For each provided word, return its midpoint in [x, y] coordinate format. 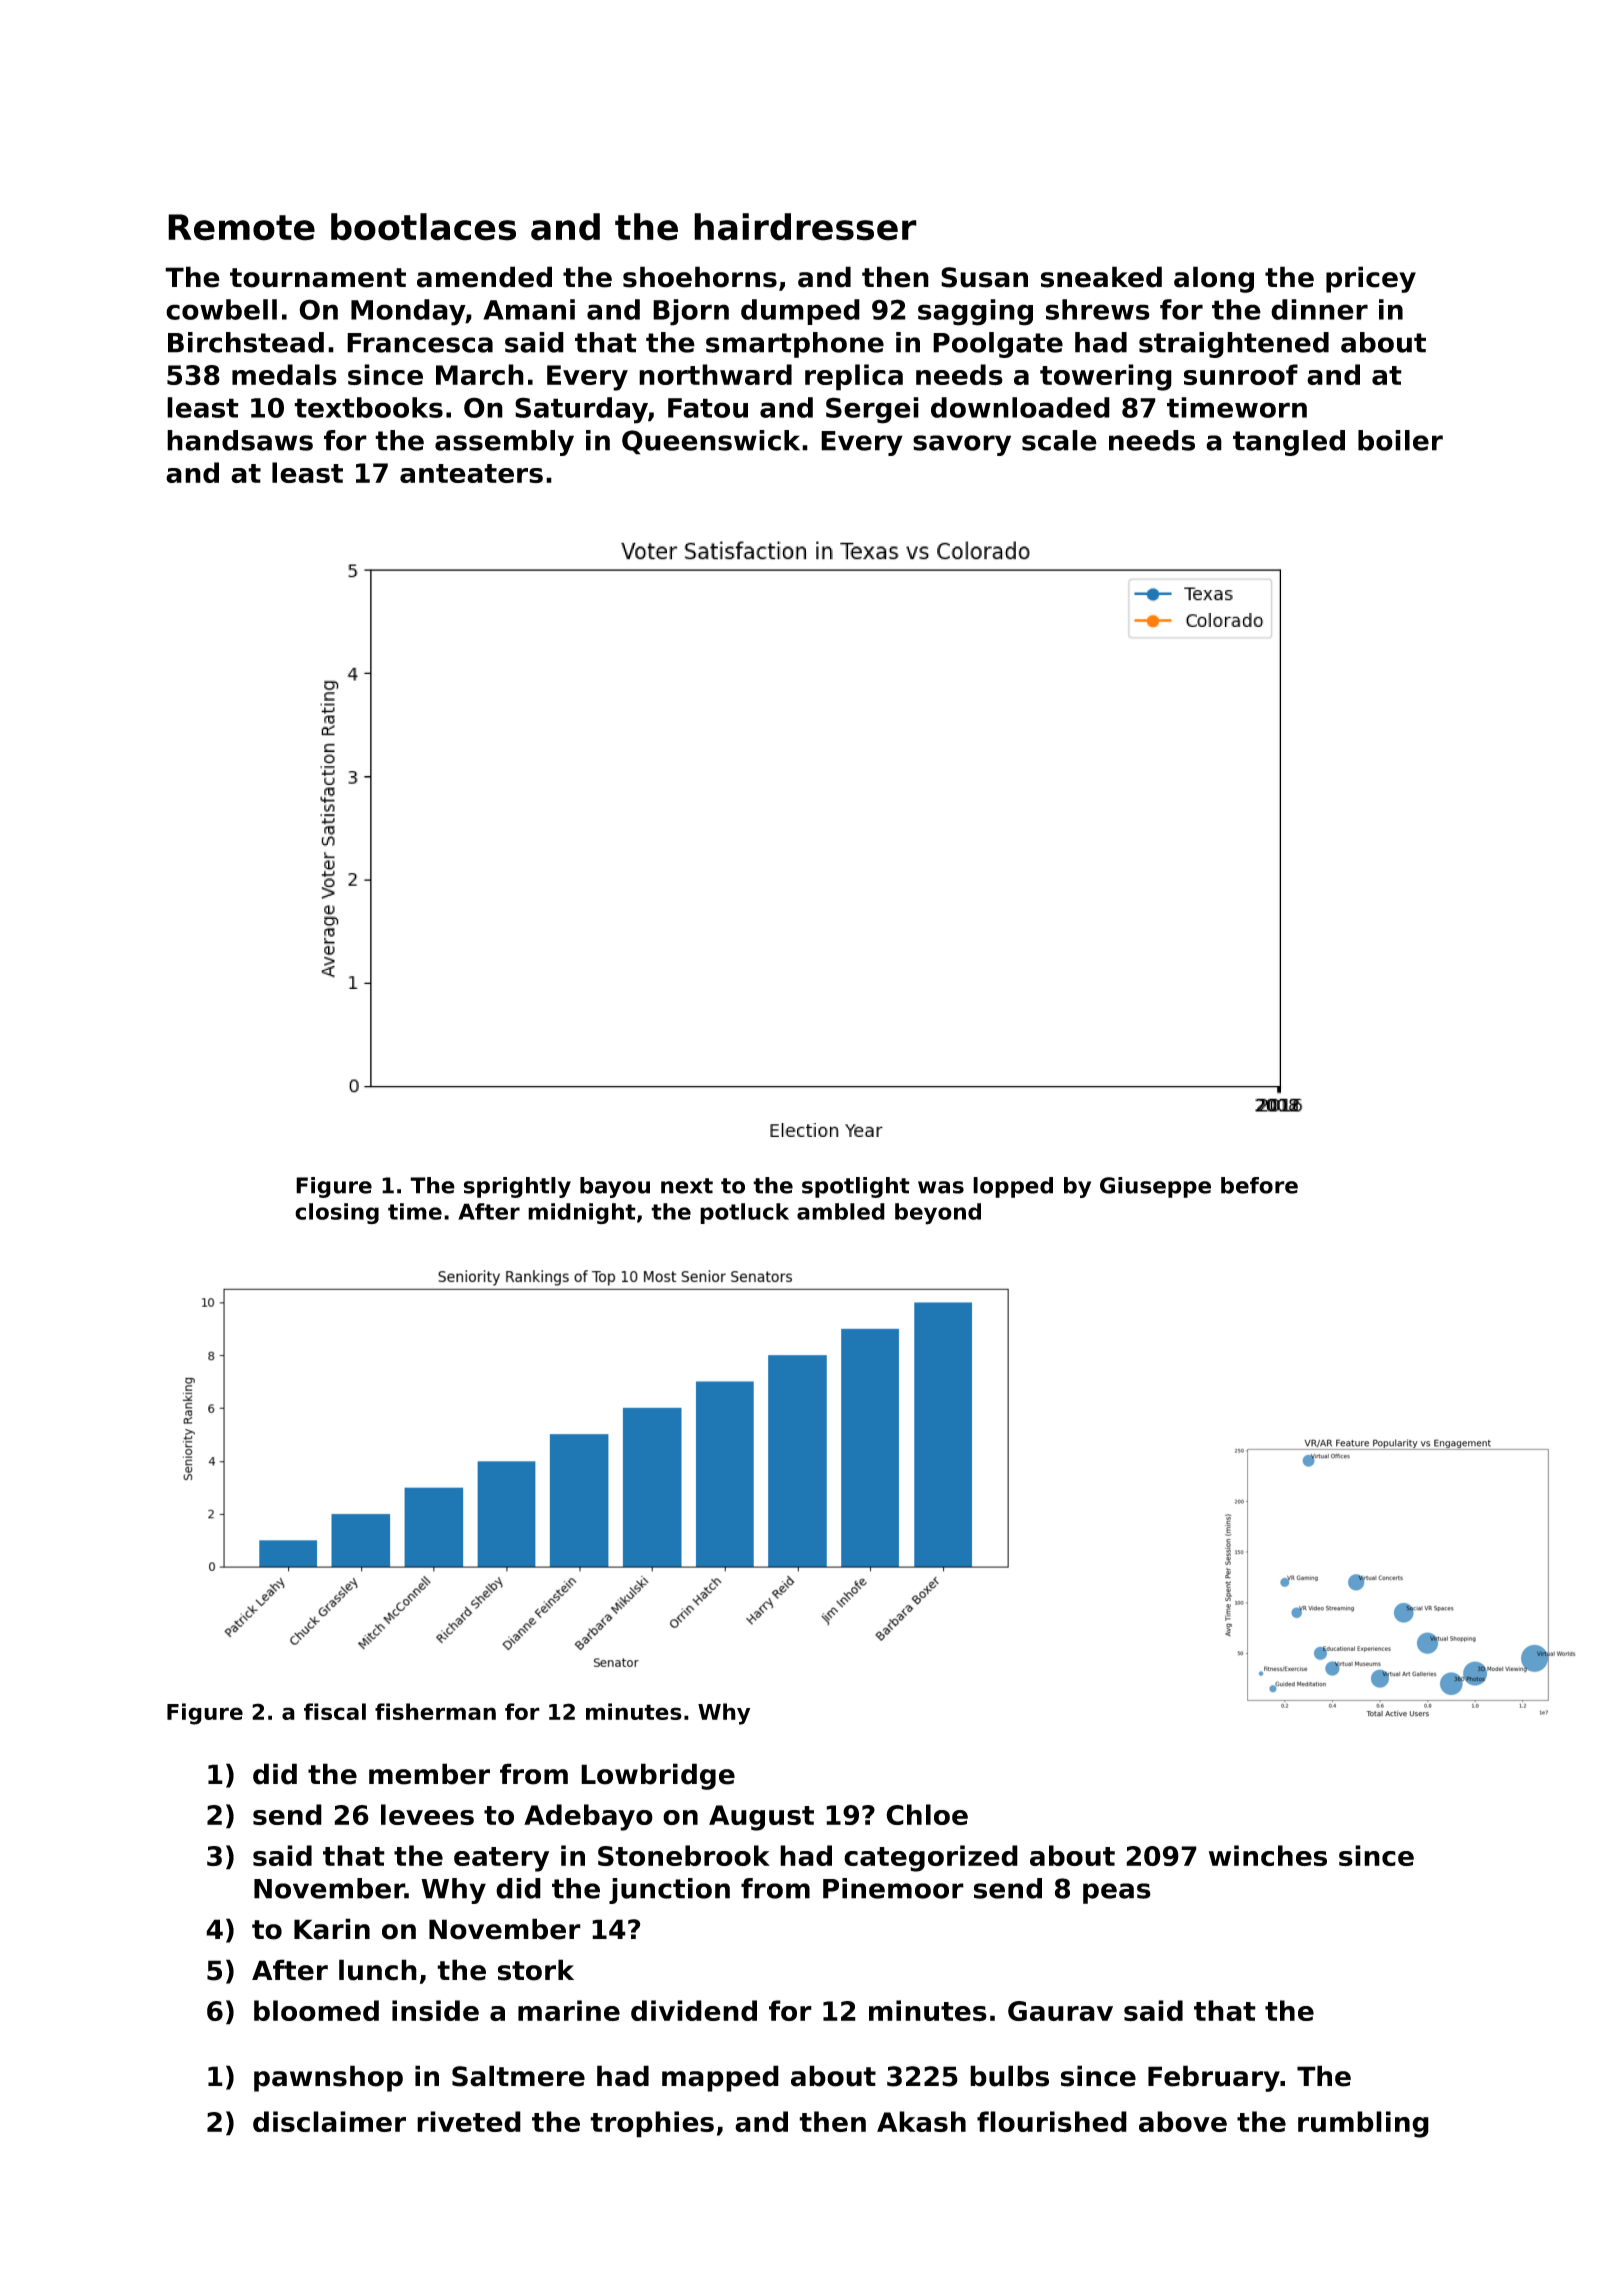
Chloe [927, 1814]
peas [1117, 1893]
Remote [241, 227]
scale [1059, 440]
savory [962, 445]
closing [337, 1214]
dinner [1319, 309]
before [1259, 1185]
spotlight [856, 1187]
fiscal [335, 1711]
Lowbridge [658, 1776]
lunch [378, 1970]
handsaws [240, 440]
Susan [984, 277]
